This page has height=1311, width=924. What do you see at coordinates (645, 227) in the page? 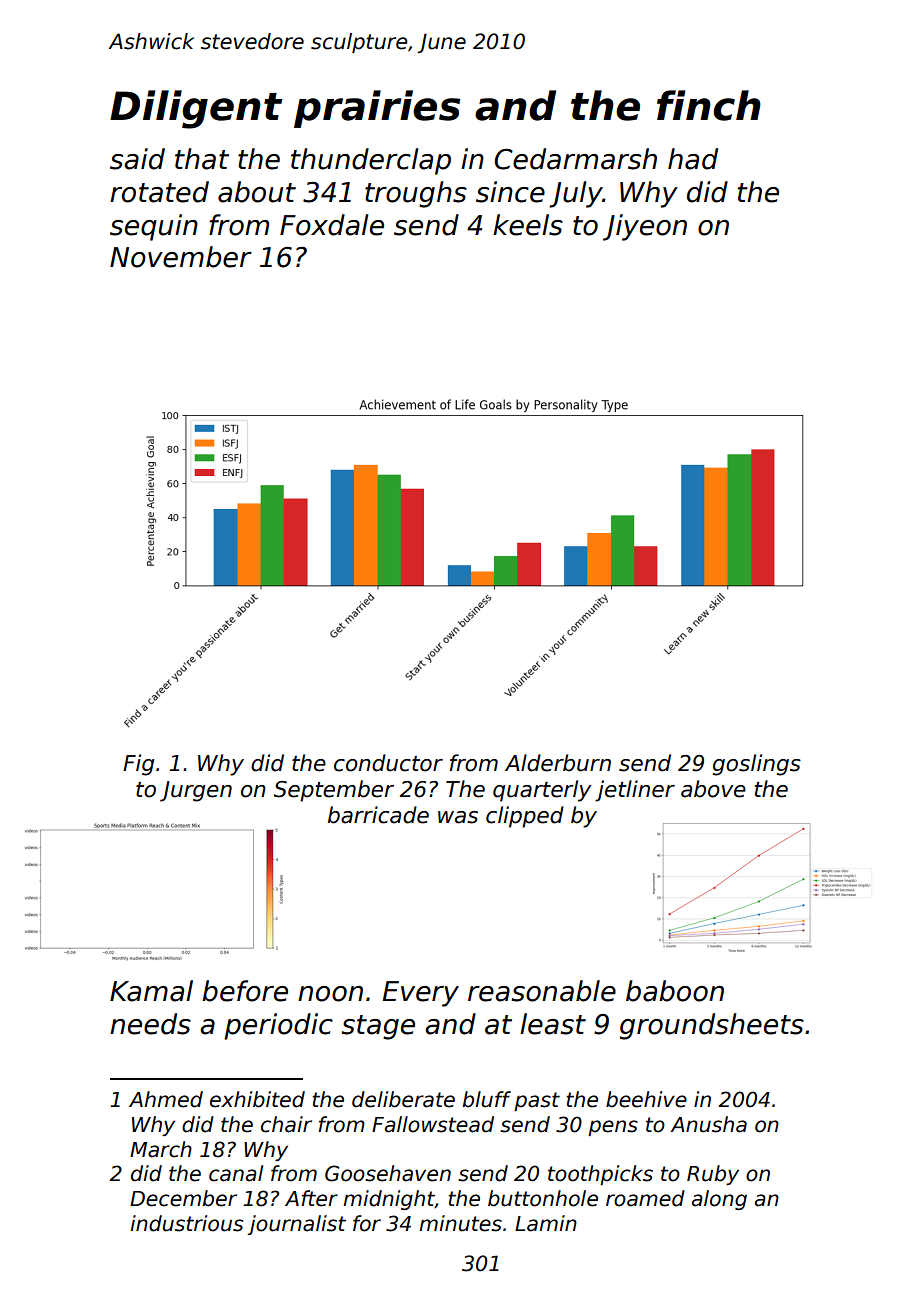
I see `Jiyeon` at bounding box center [645, 227].
